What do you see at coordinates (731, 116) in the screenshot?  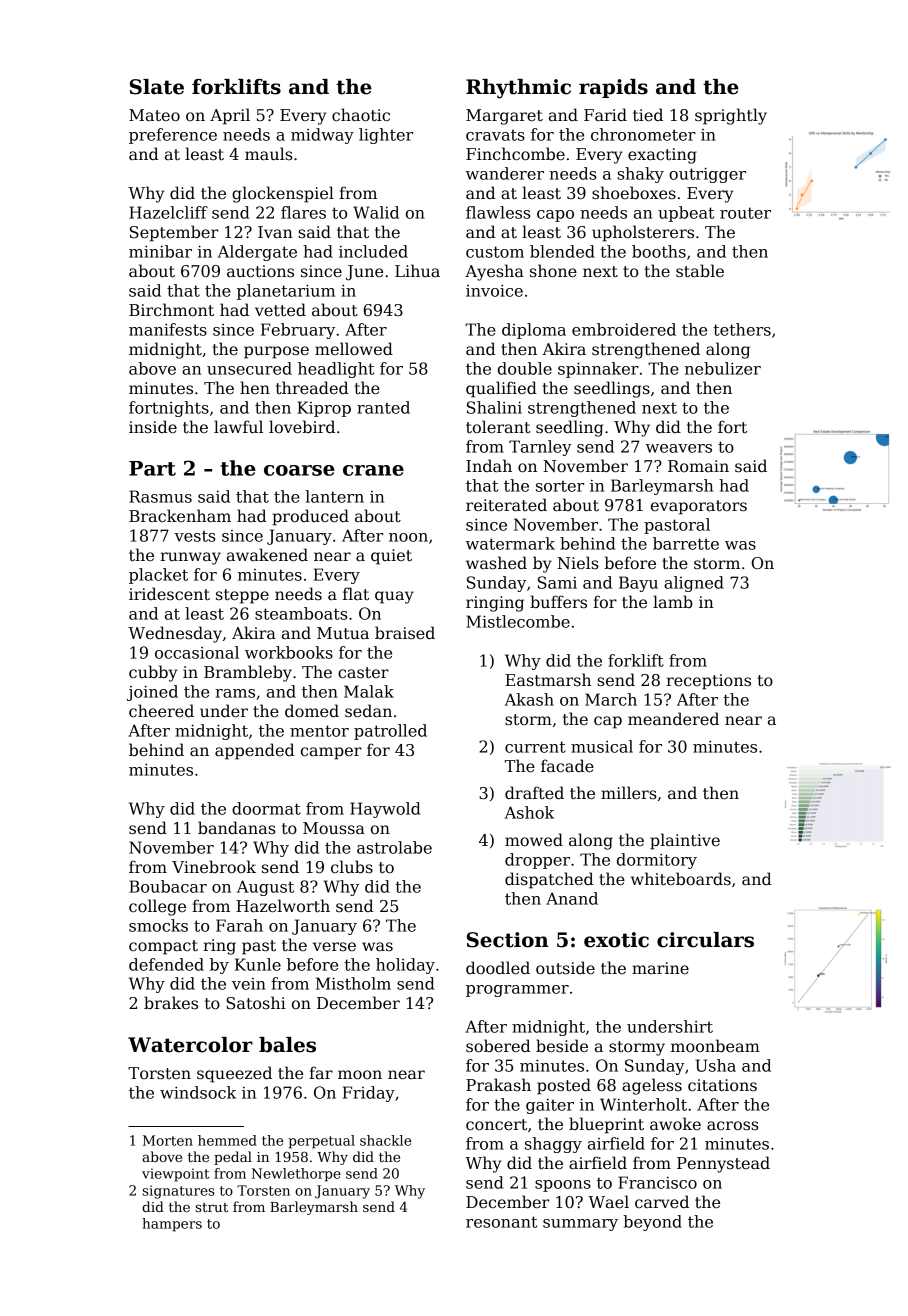 I see `sprightly` at bounding box center [731, 116].
